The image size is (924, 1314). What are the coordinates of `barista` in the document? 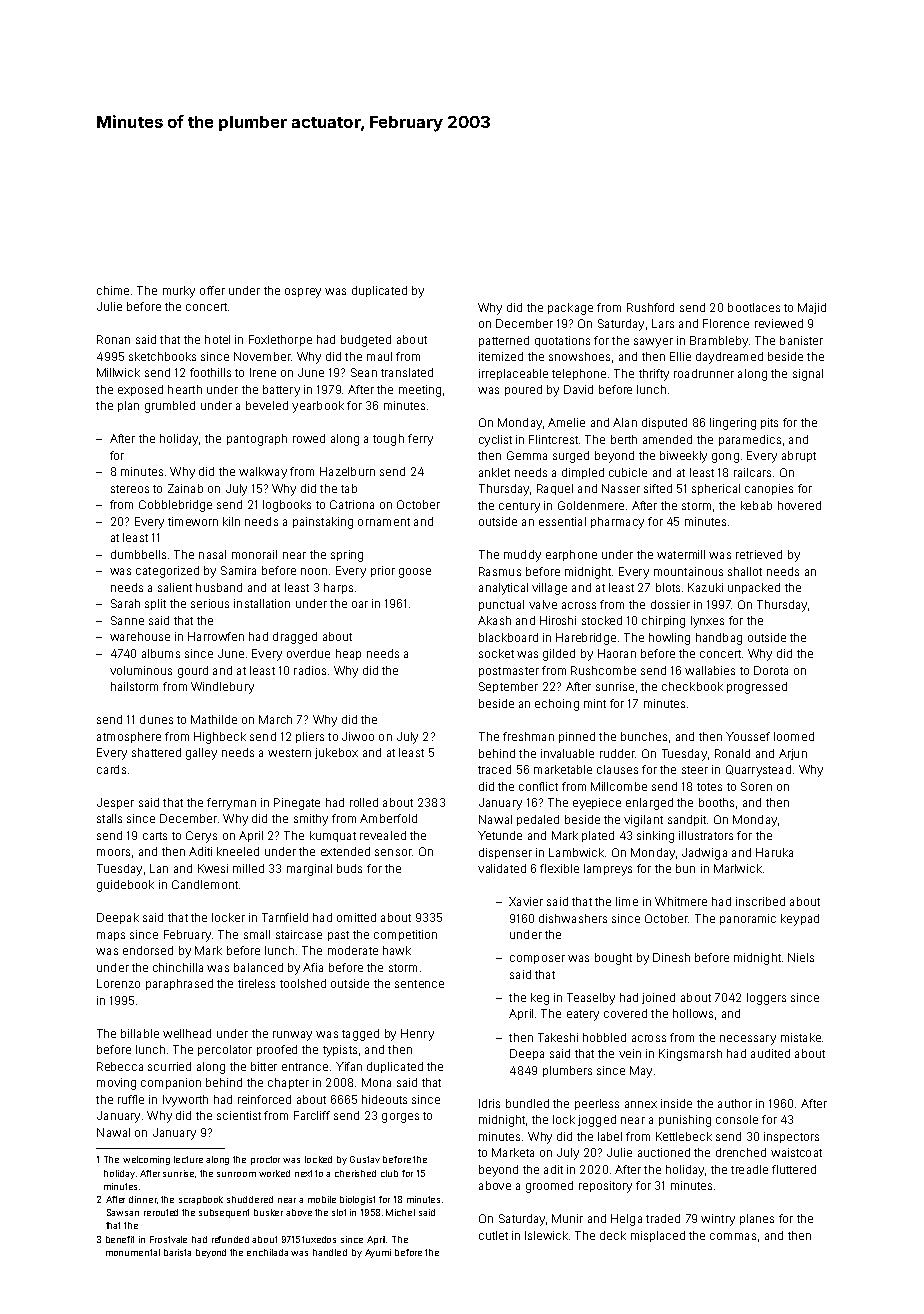 It's located at (177, 1252).
